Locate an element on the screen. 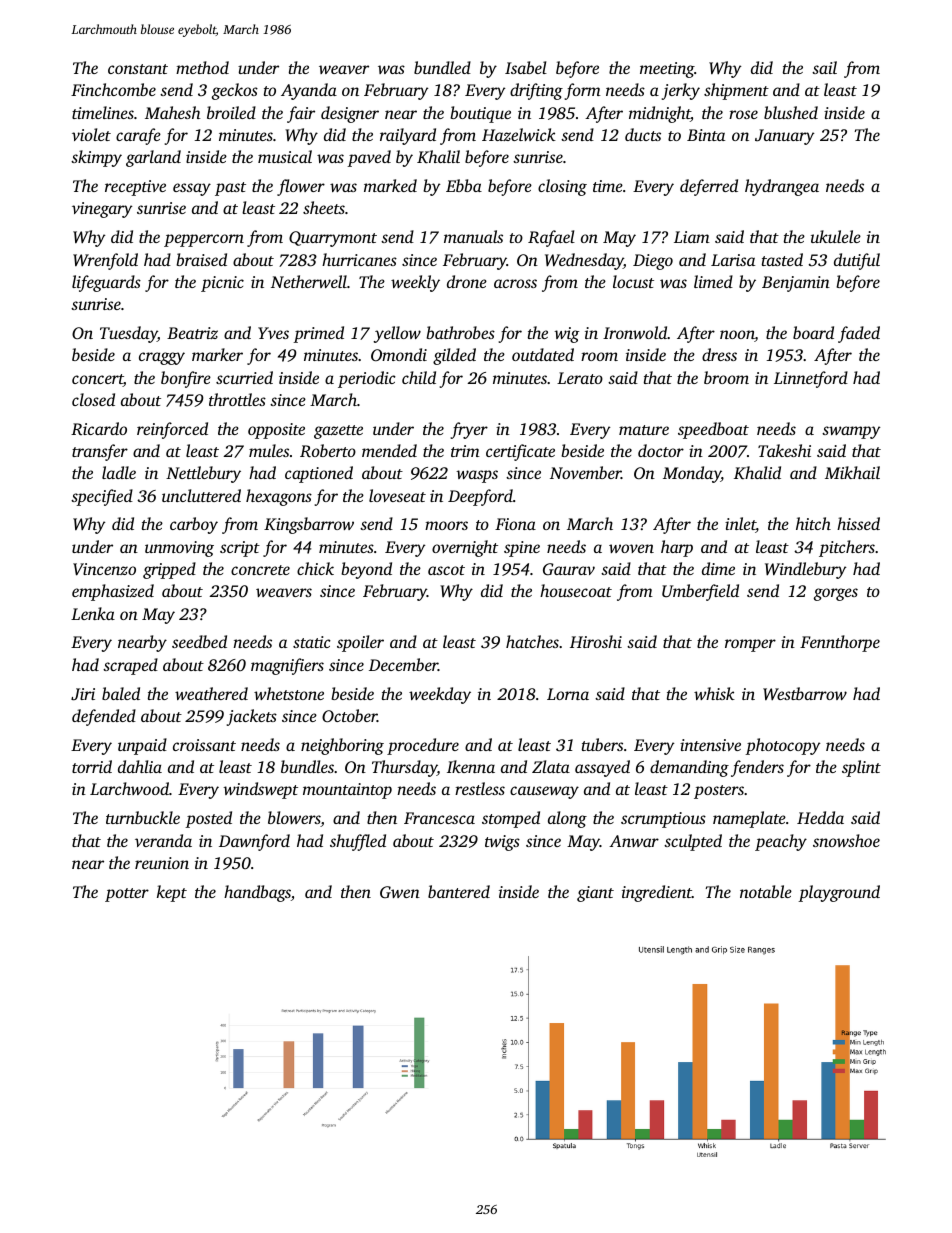 This screenshot has width=952, height=1233. potter is located at coordinates (127, 895).
